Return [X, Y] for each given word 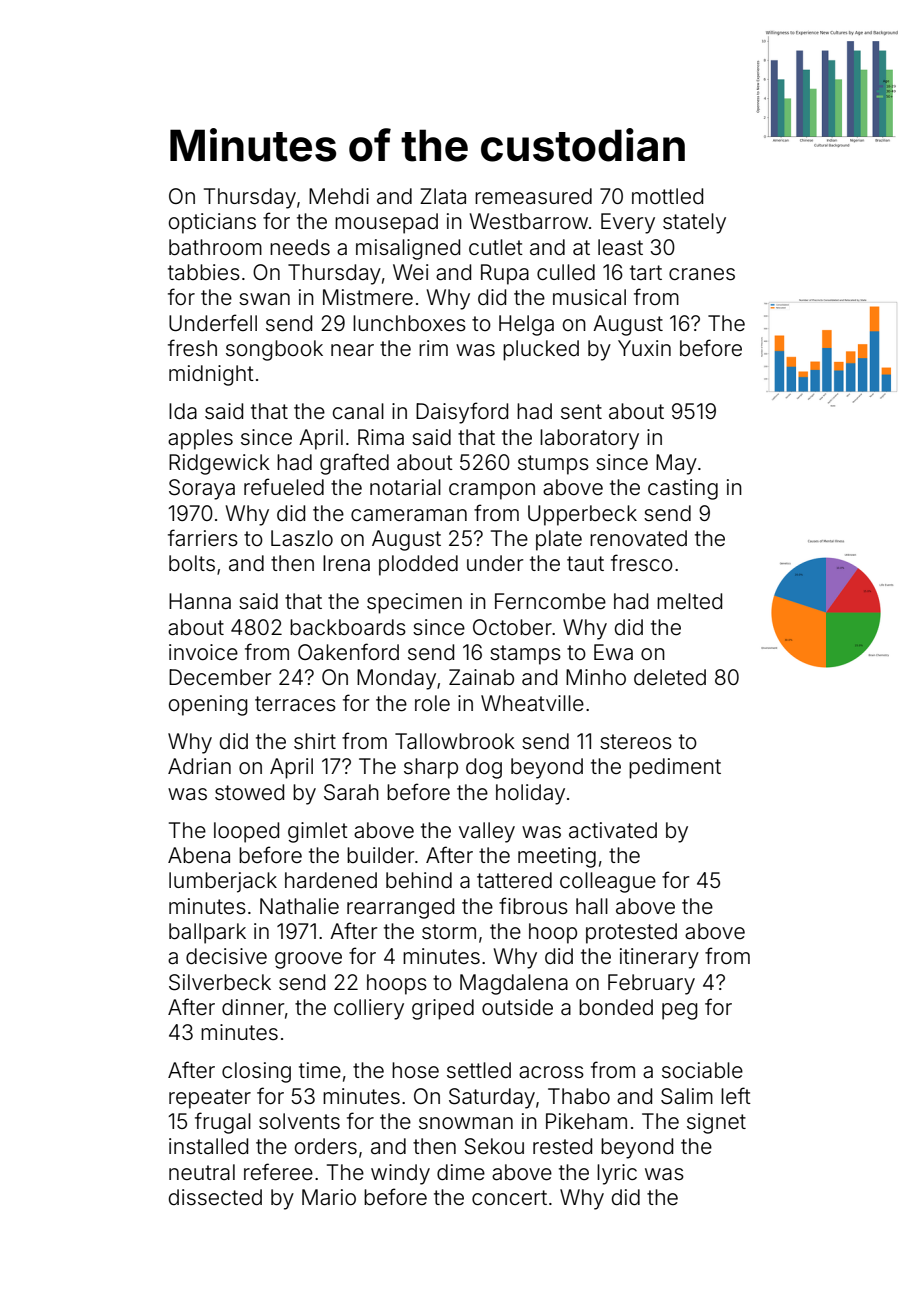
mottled [667, 196]
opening [208, 705]
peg [679, 1011]
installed [208, 1146]
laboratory [589, 439]
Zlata [443, 196]
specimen [414, 603]
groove [308, 960]
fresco [642, 562]
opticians [212, 223]
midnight [211, 375]
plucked [541, 350]
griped [443, 1009]
